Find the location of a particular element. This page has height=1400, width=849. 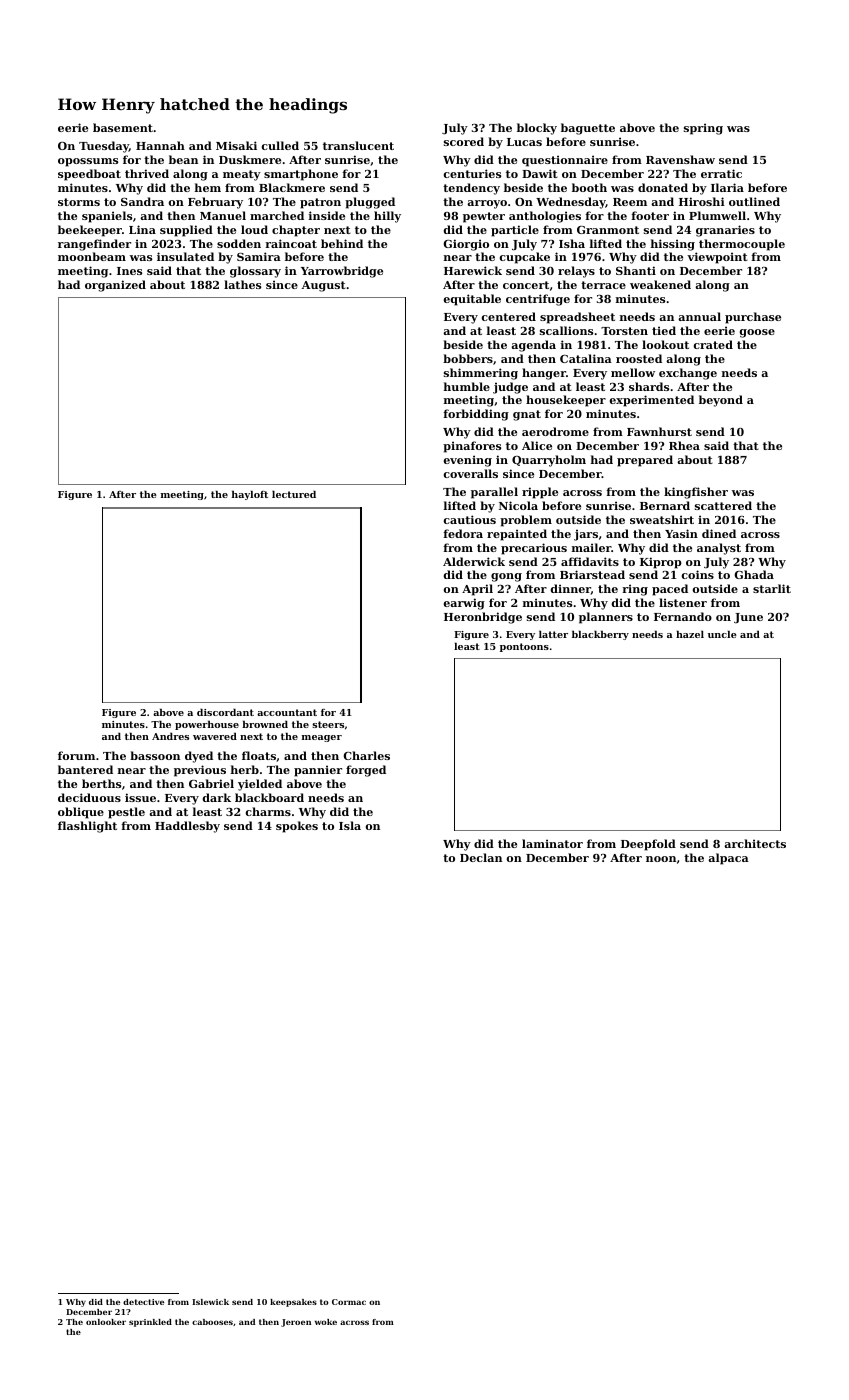

hayloft is located at coordinates (250, 495).
